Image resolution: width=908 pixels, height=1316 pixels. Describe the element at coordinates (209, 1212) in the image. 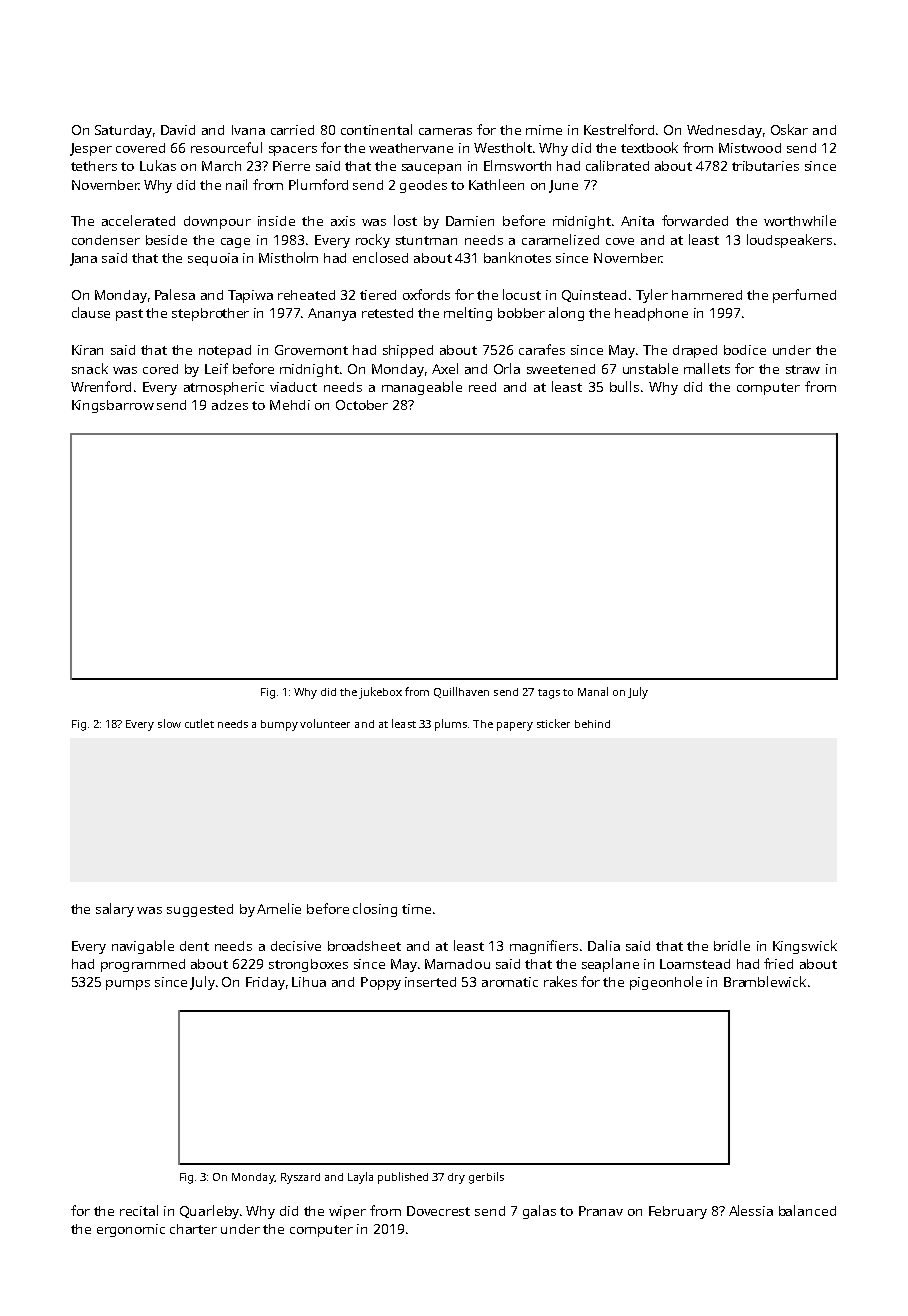

I see `Quarleby` at that location.
